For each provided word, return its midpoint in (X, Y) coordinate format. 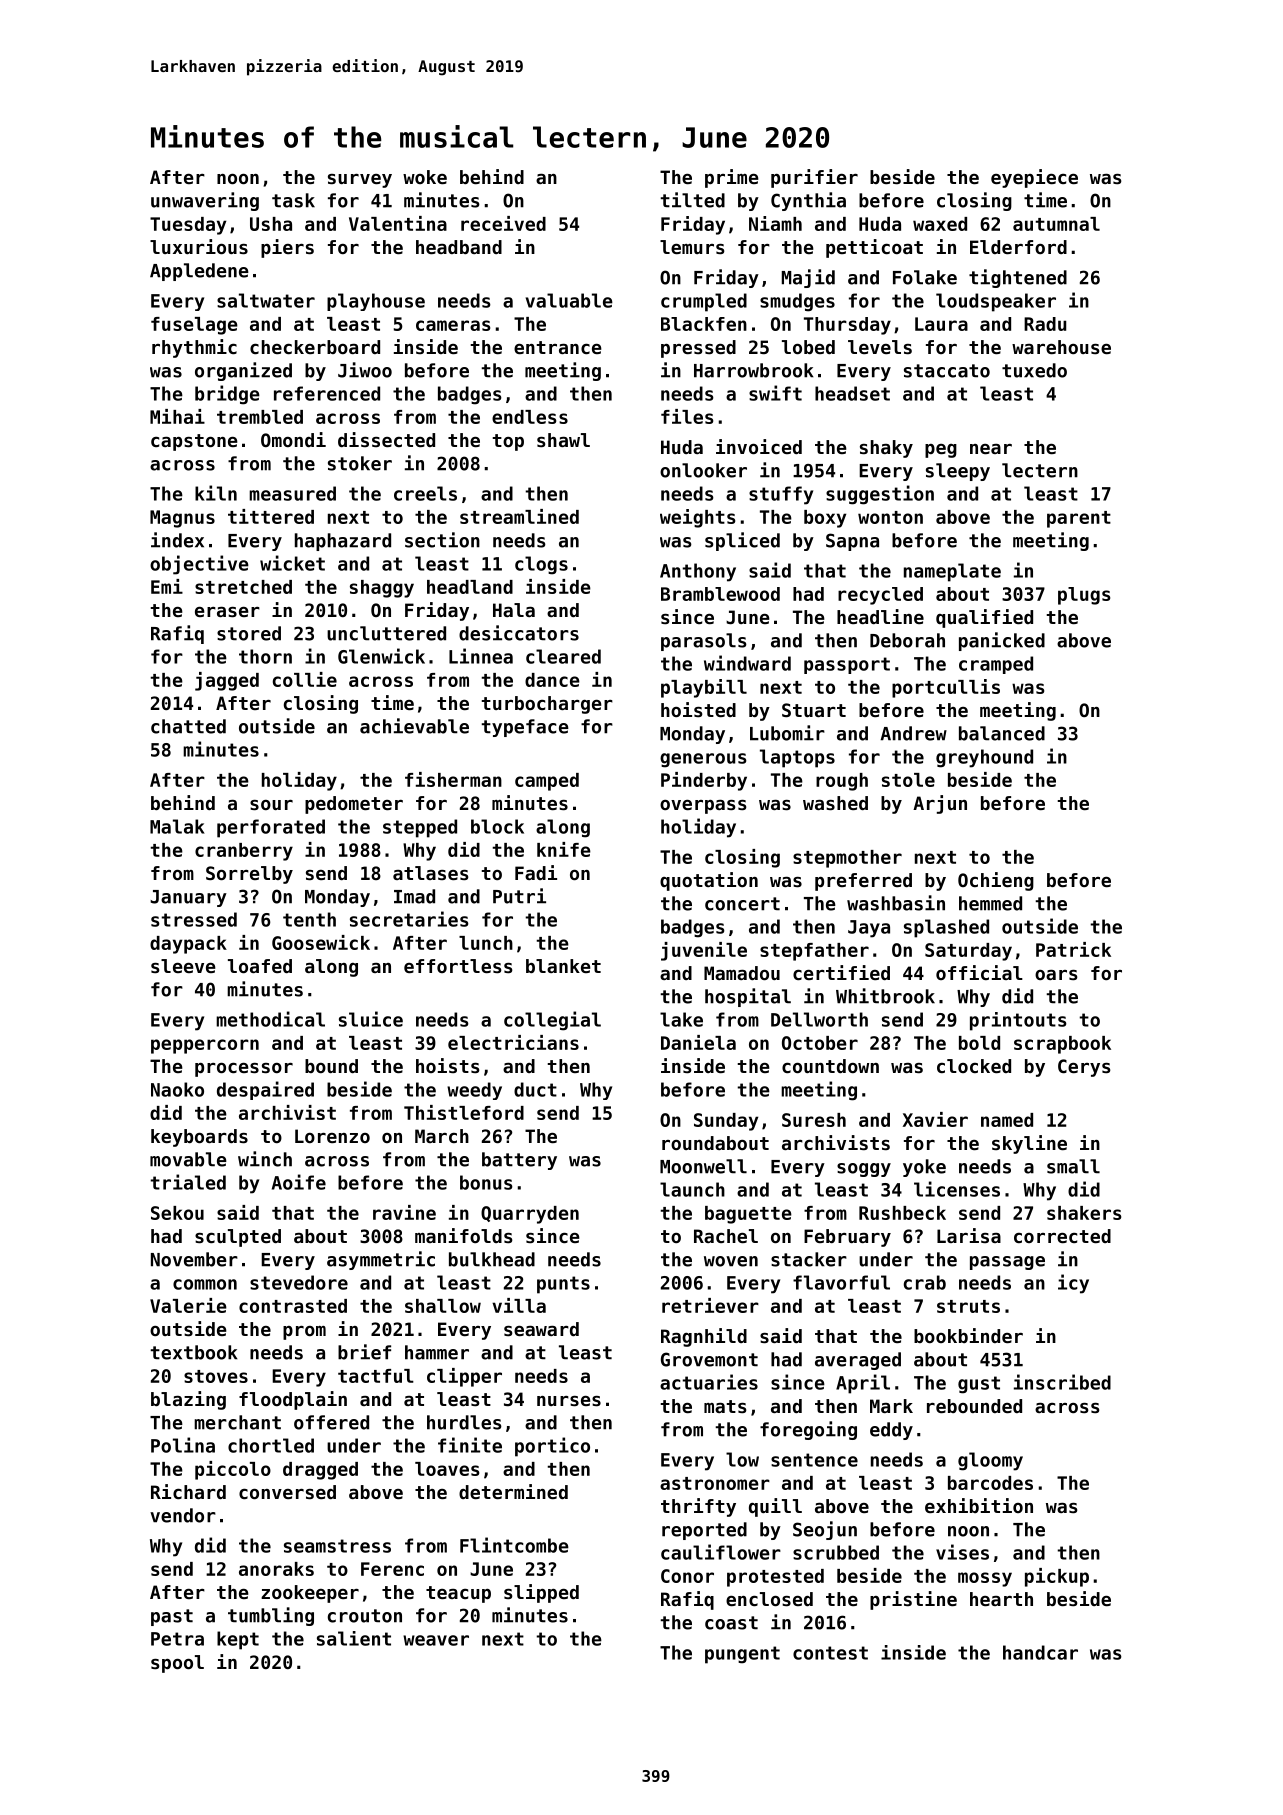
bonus (486, 1182)
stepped (420, 828)
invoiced (759, 446)
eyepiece (1034, 178)
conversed (287, 1492)
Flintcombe (514, 1545)
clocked (974, 1066)
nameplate (952, 572)
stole (908, 780)
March (442, 1136)
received (503, 223)
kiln (216, 493)
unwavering (205, 201)
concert (742, 904)
